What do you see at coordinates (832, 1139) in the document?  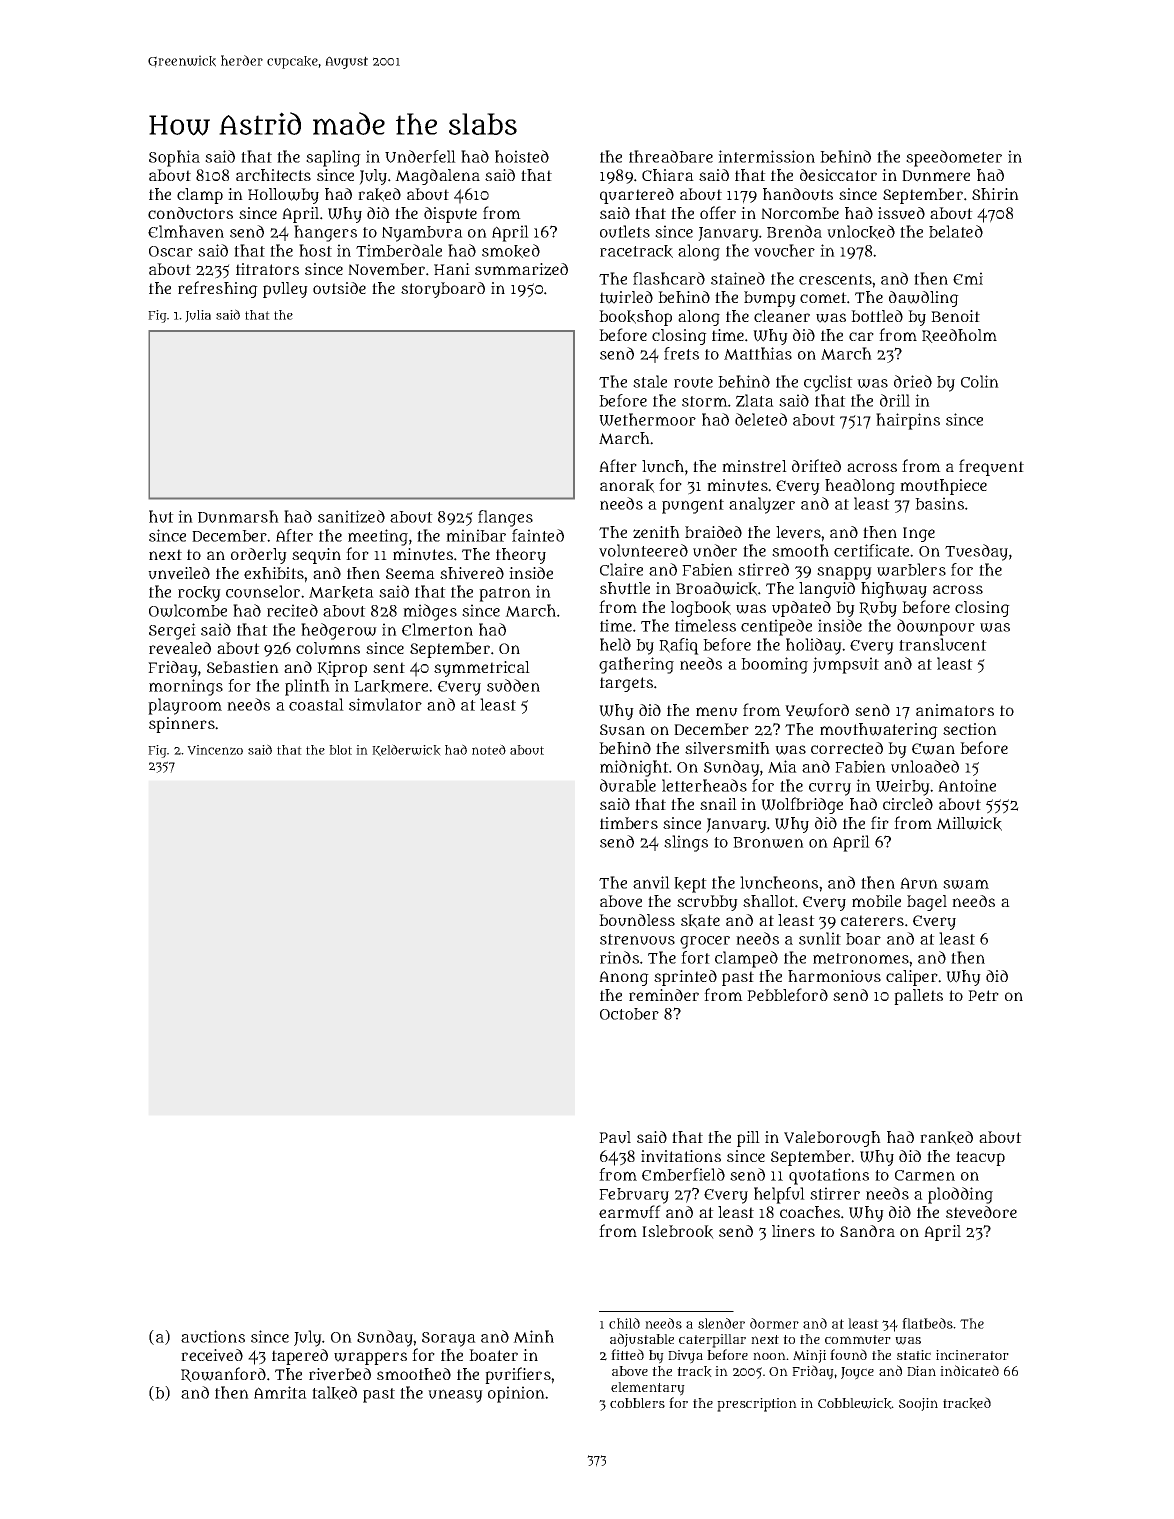 I see `Valeborough` at bounding box center [832, 1139].
